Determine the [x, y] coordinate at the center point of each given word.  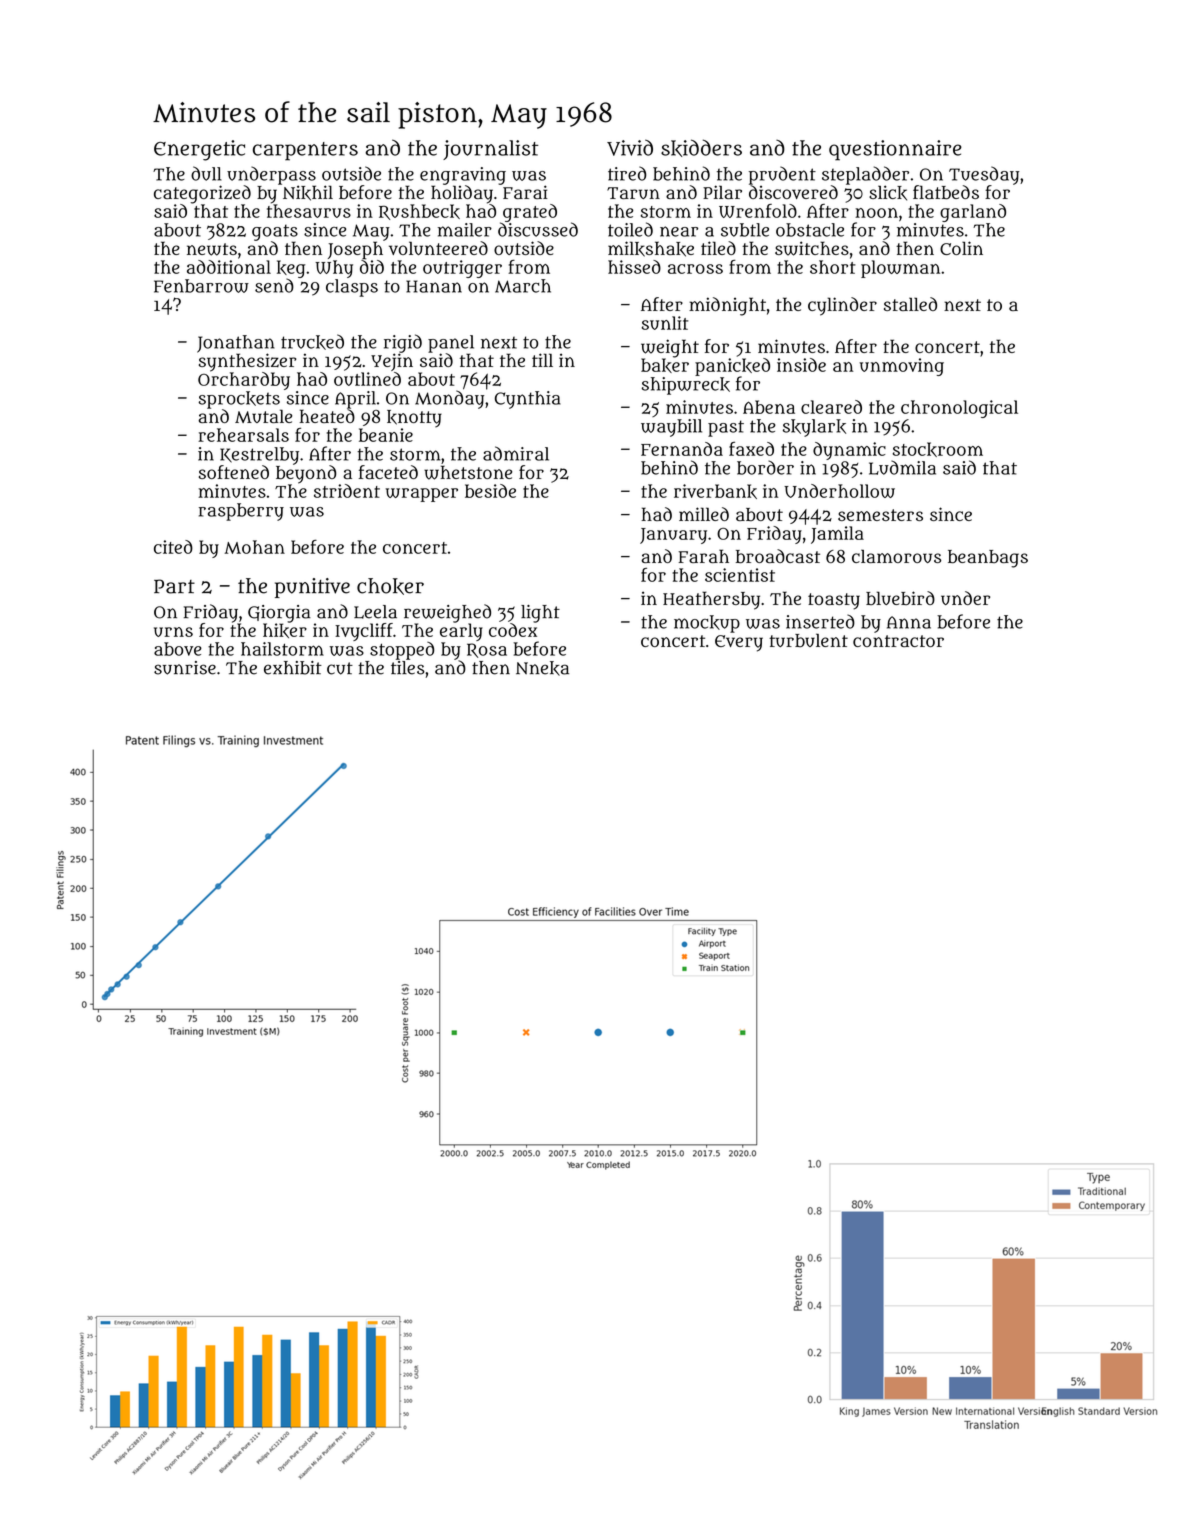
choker [390, 586]
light [540, 614]
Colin [961, 248]
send [274, 285]
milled [704, 514]
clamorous [896, 556]
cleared [831, 407]
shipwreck [685, 386]
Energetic [199, 150]
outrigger [462, 269]
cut [340, 668]
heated [327, 416]
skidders [701, 148]
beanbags [988, 559]
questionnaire [895, 150]
